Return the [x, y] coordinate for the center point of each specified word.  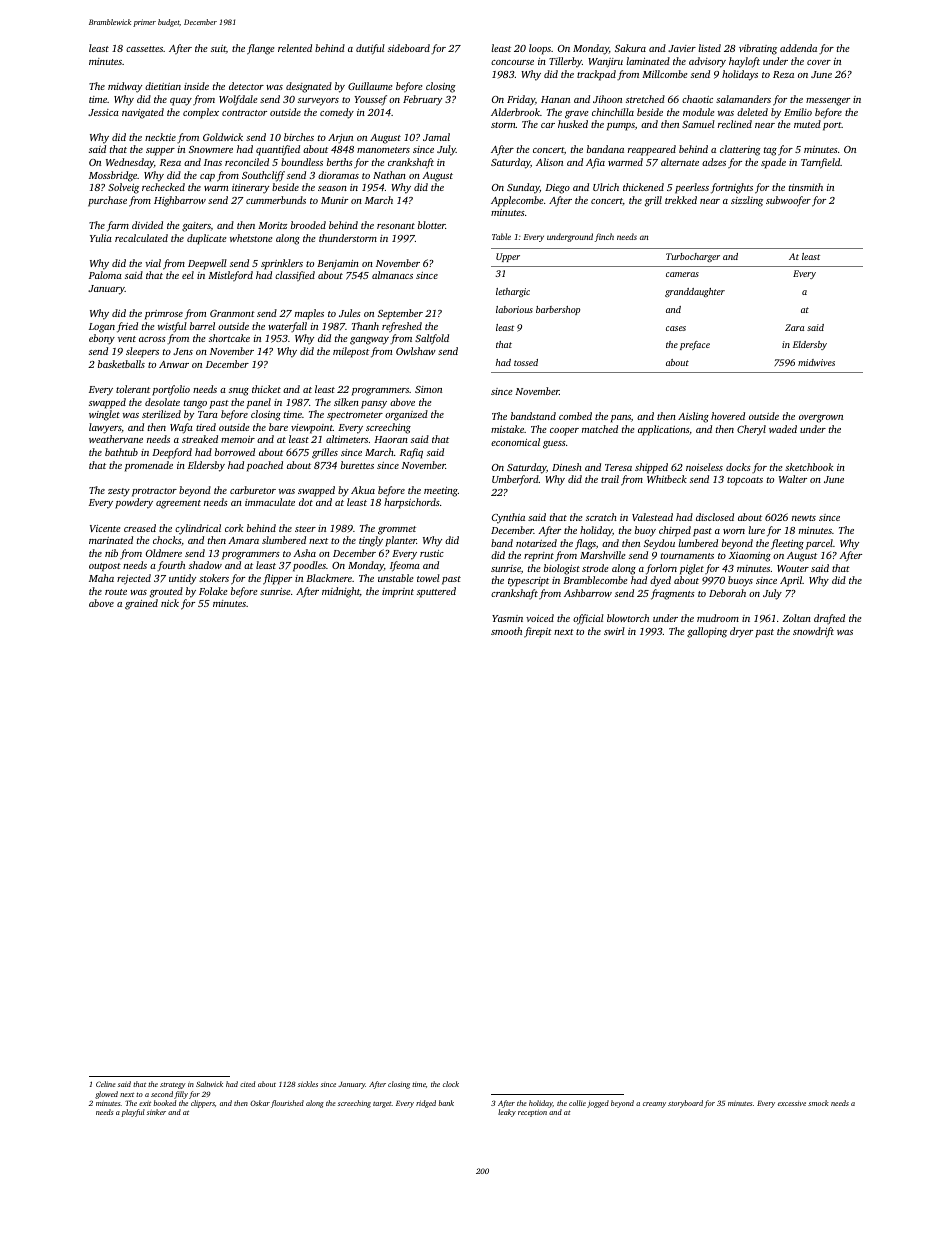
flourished [287, 1104]
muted [807, 124]
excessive [792, 1104]
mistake [507, 429]
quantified [278, 150]
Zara [794, 327]
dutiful [370, 49]
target [382, 1104]
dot [306, 502]
